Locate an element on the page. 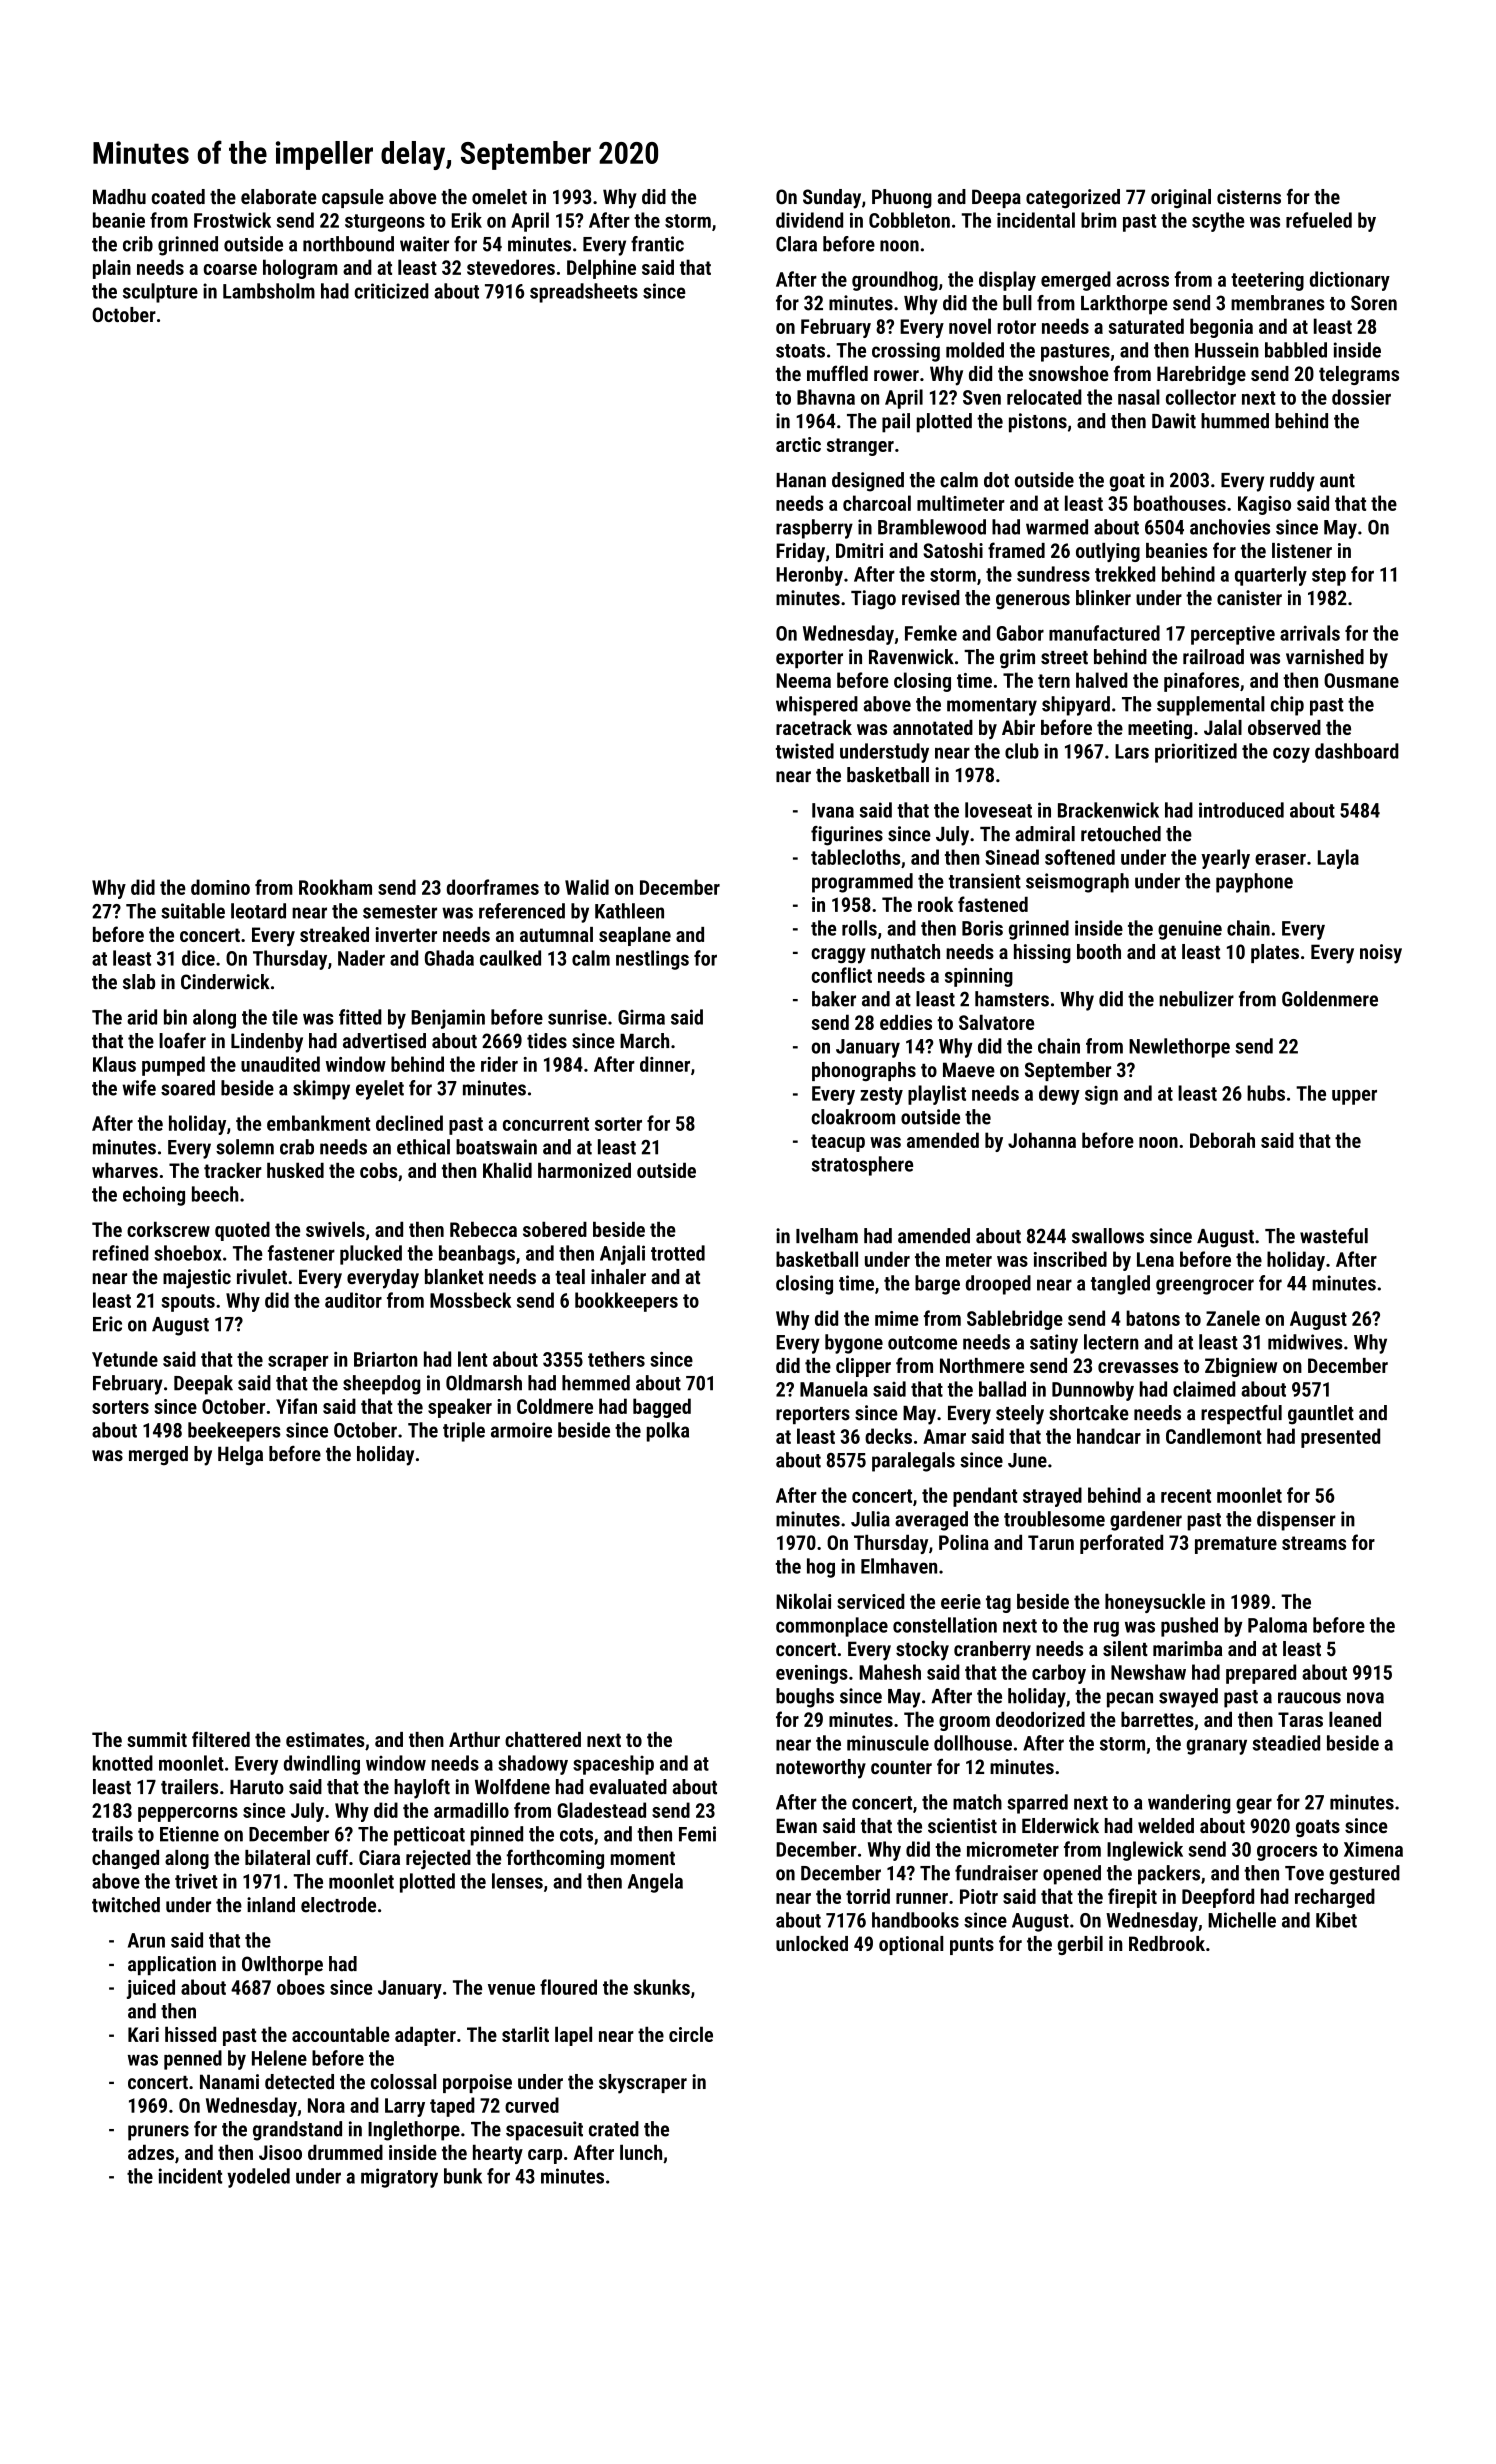  rower is located at coordinates (896, 375).
